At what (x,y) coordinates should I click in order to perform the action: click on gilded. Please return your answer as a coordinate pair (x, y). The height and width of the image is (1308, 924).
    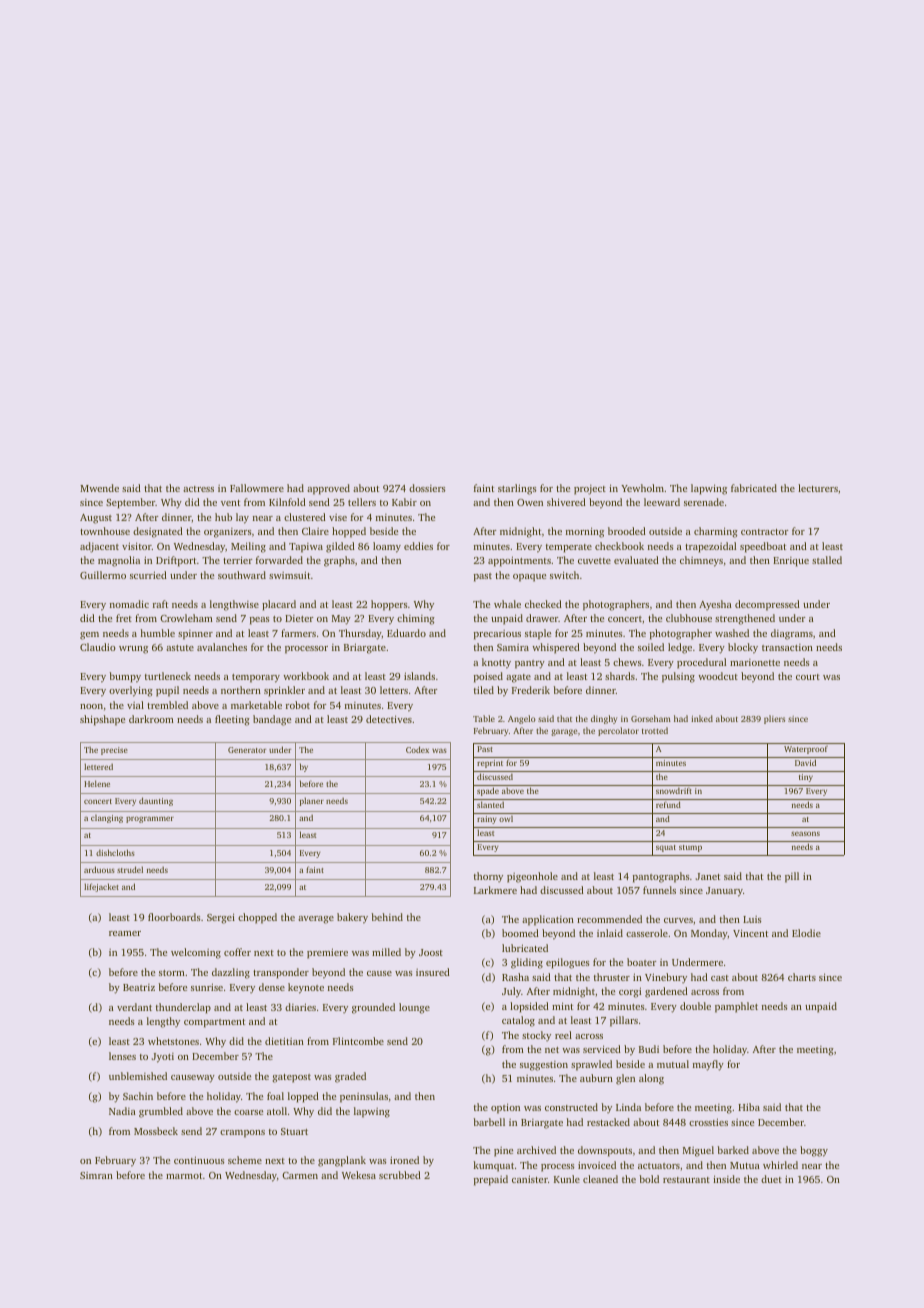
    Looking at the image, I should click on (340, 547).
